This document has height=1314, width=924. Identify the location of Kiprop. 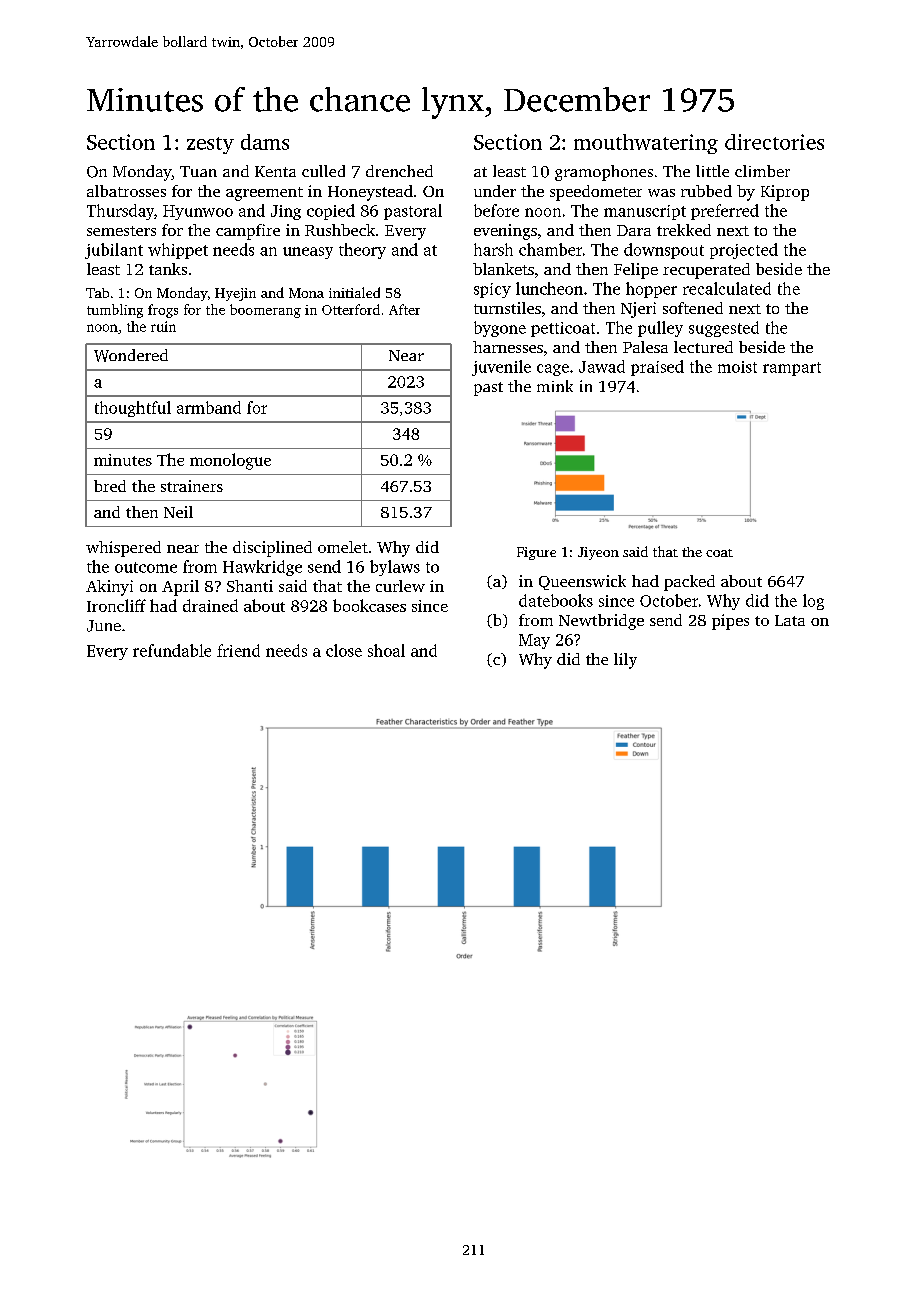
(785, 193).
